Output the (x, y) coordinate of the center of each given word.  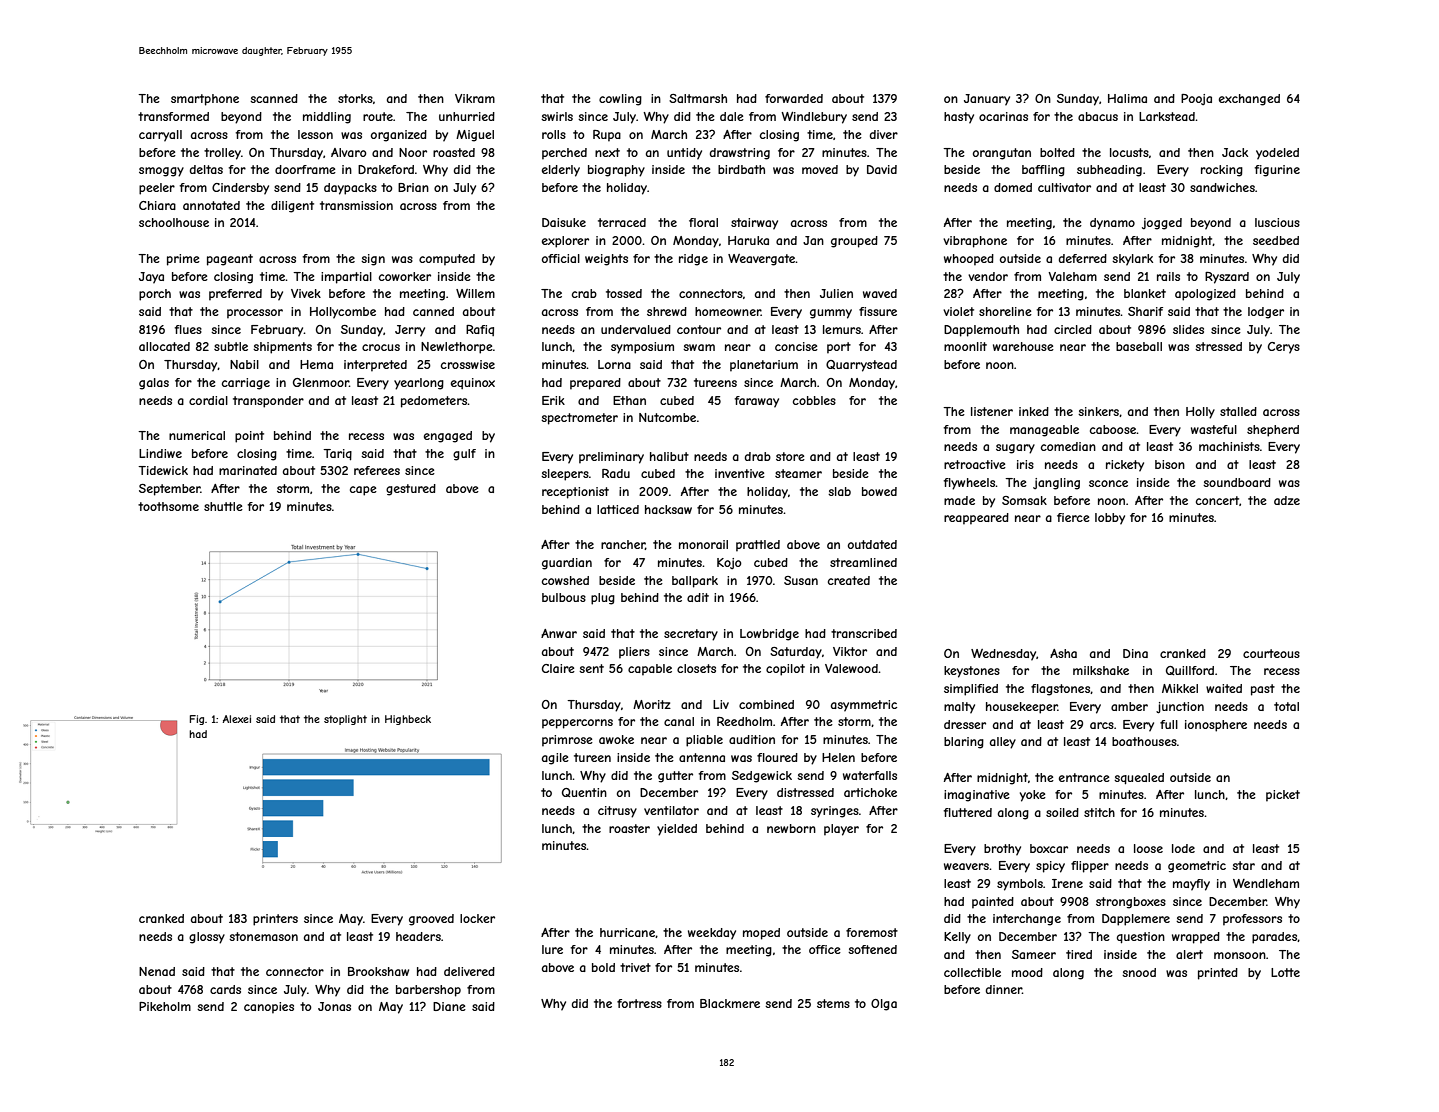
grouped (854, 242)
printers (275, 920)
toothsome (168, 506)
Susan (801, 580)
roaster (629, 828)
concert (1218, 501)
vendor (988, 276)
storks (355, 98)
